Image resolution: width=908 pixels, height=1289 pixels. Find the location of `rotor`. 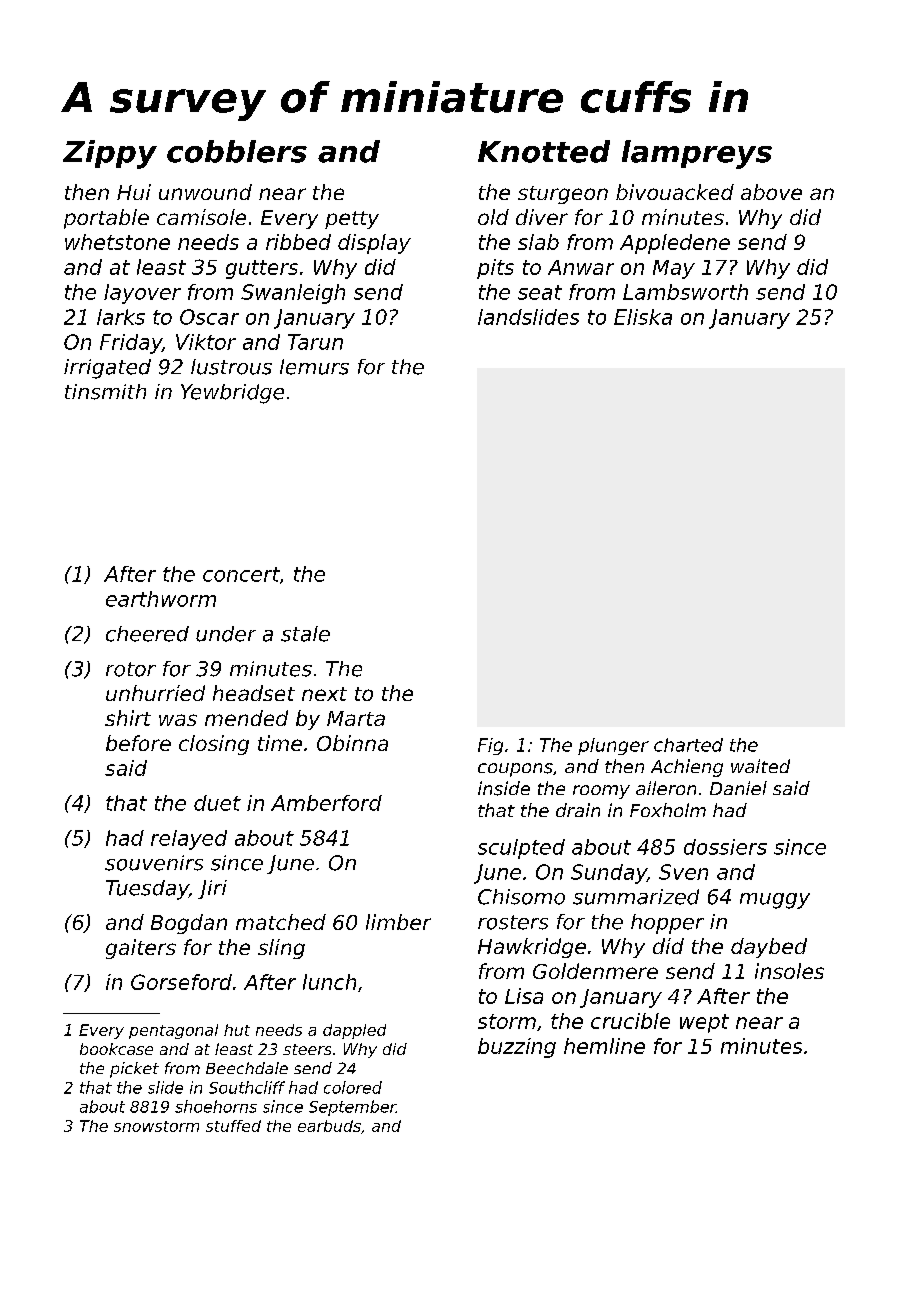

rotor is located at coordinates (131, 669).
